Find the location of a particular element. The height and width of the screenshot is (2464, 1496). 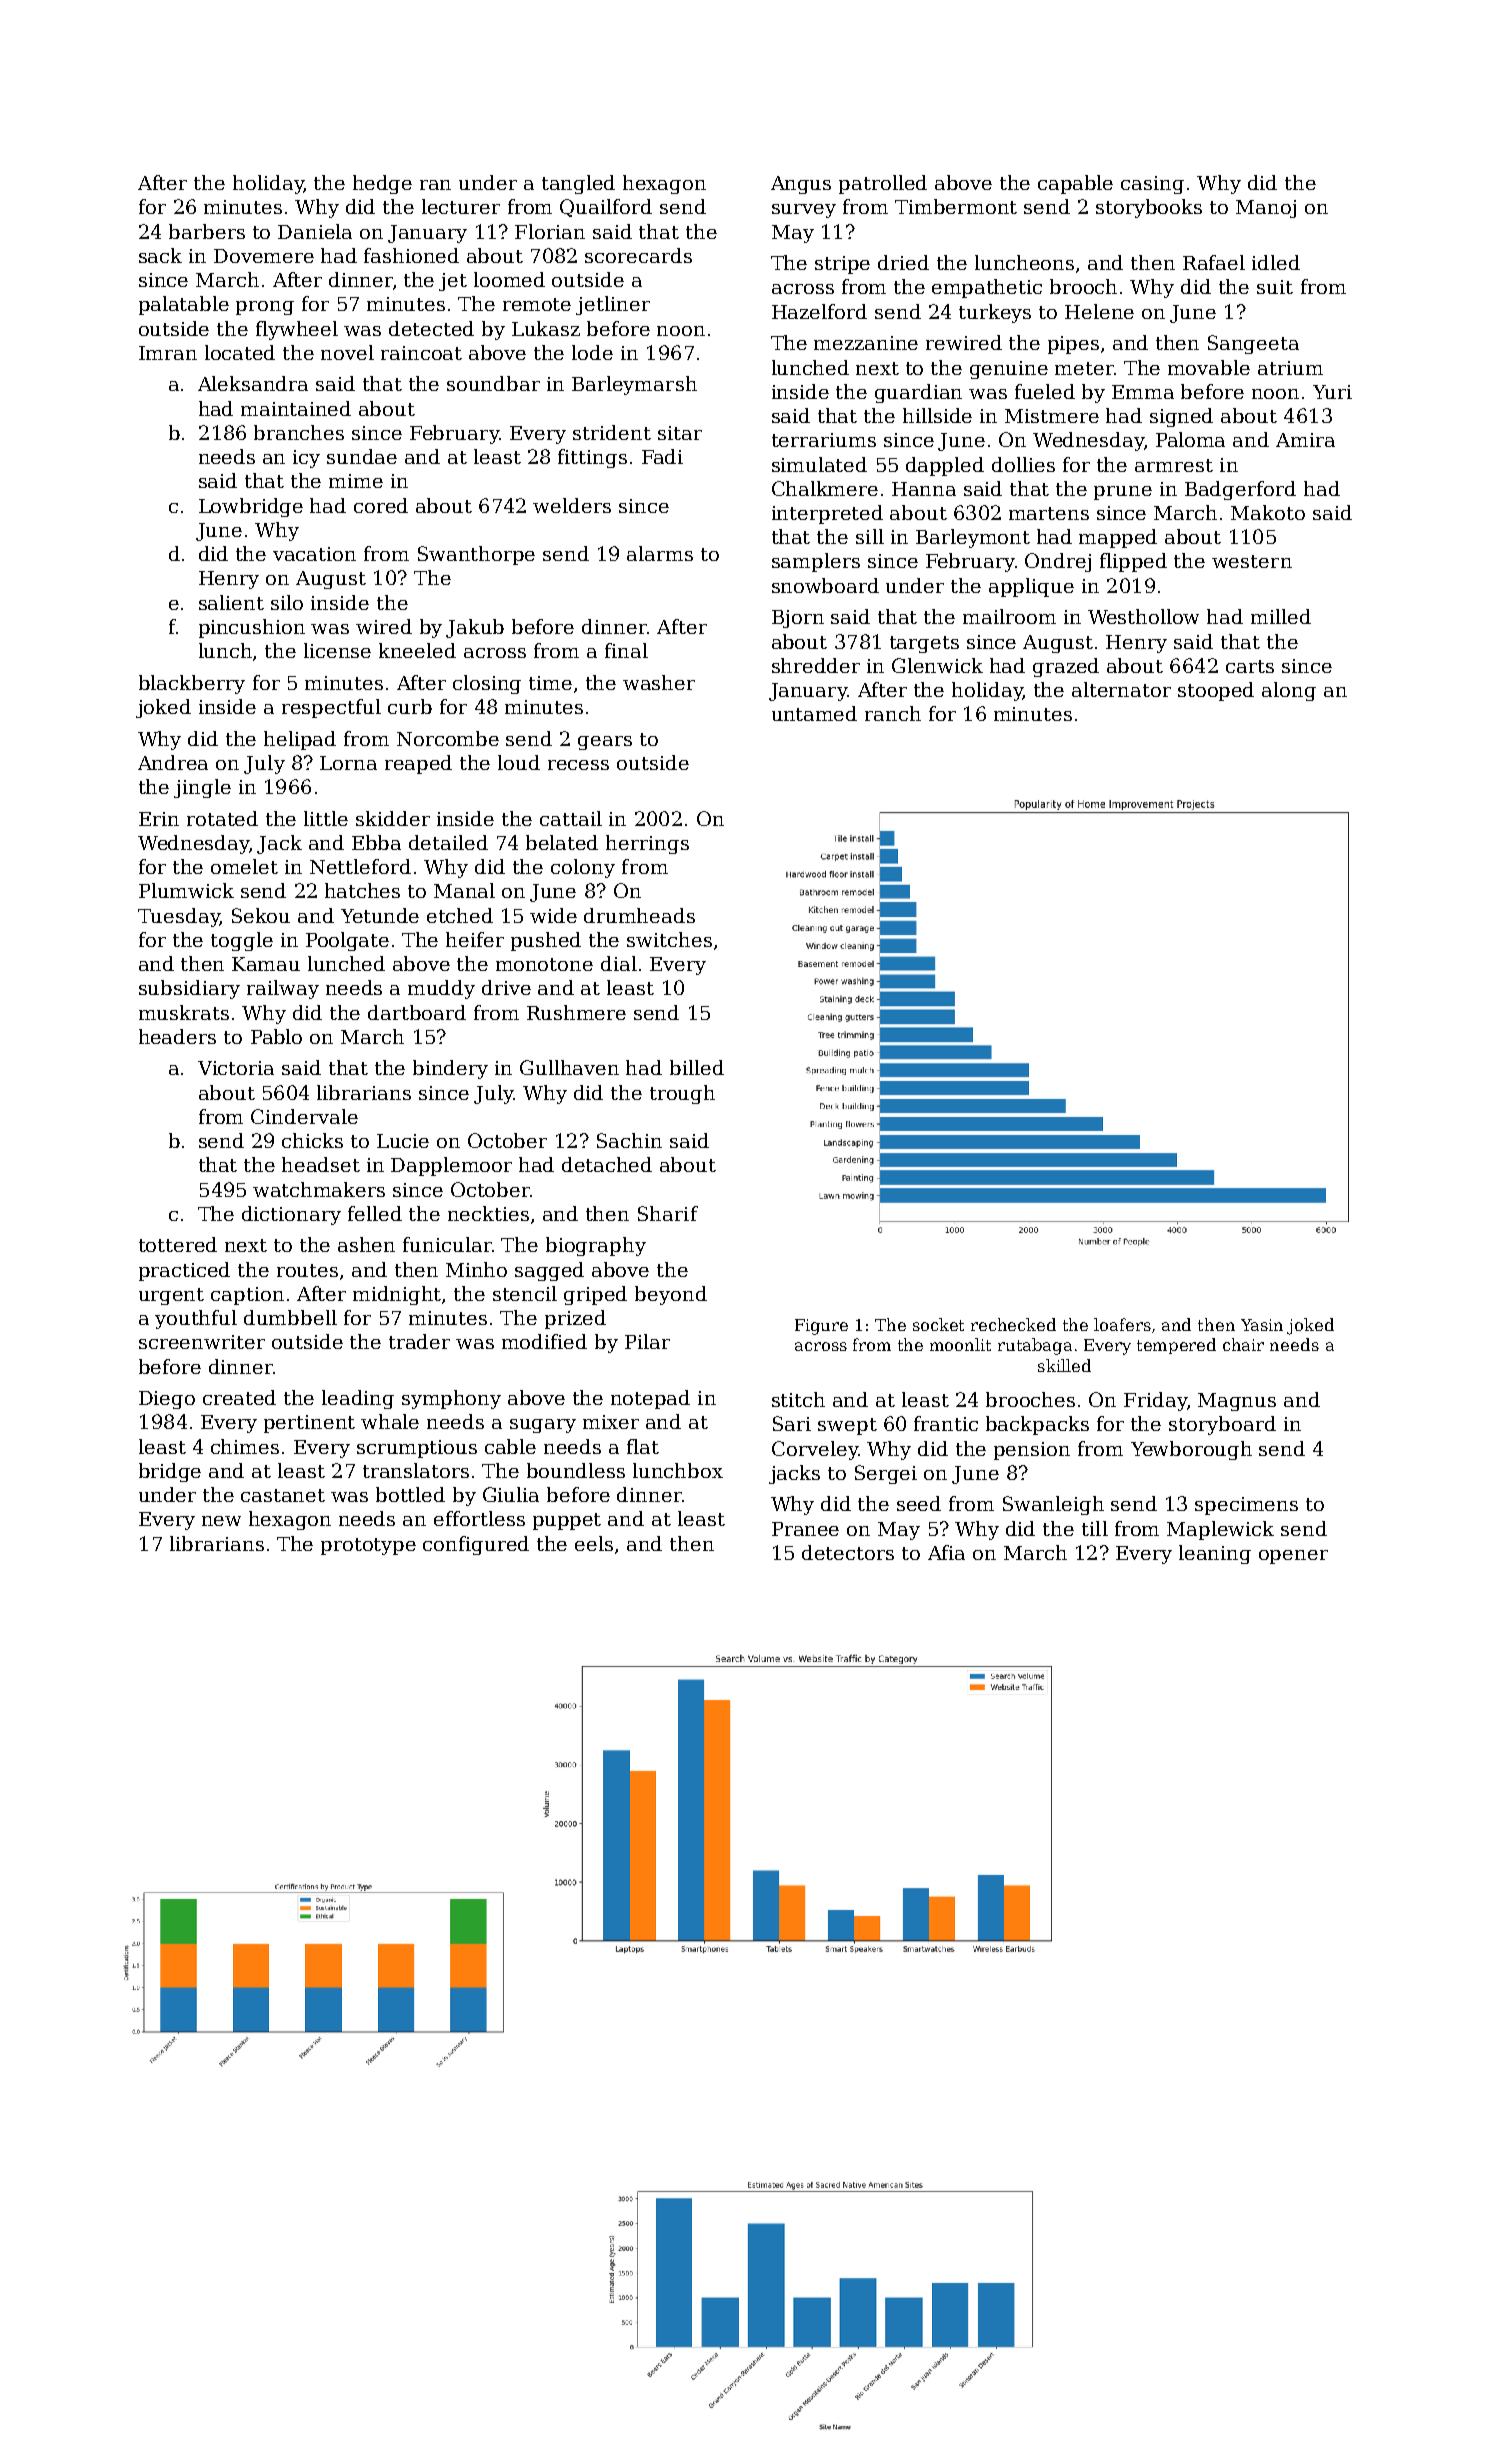

switches is located at coordinates (669, 939).
